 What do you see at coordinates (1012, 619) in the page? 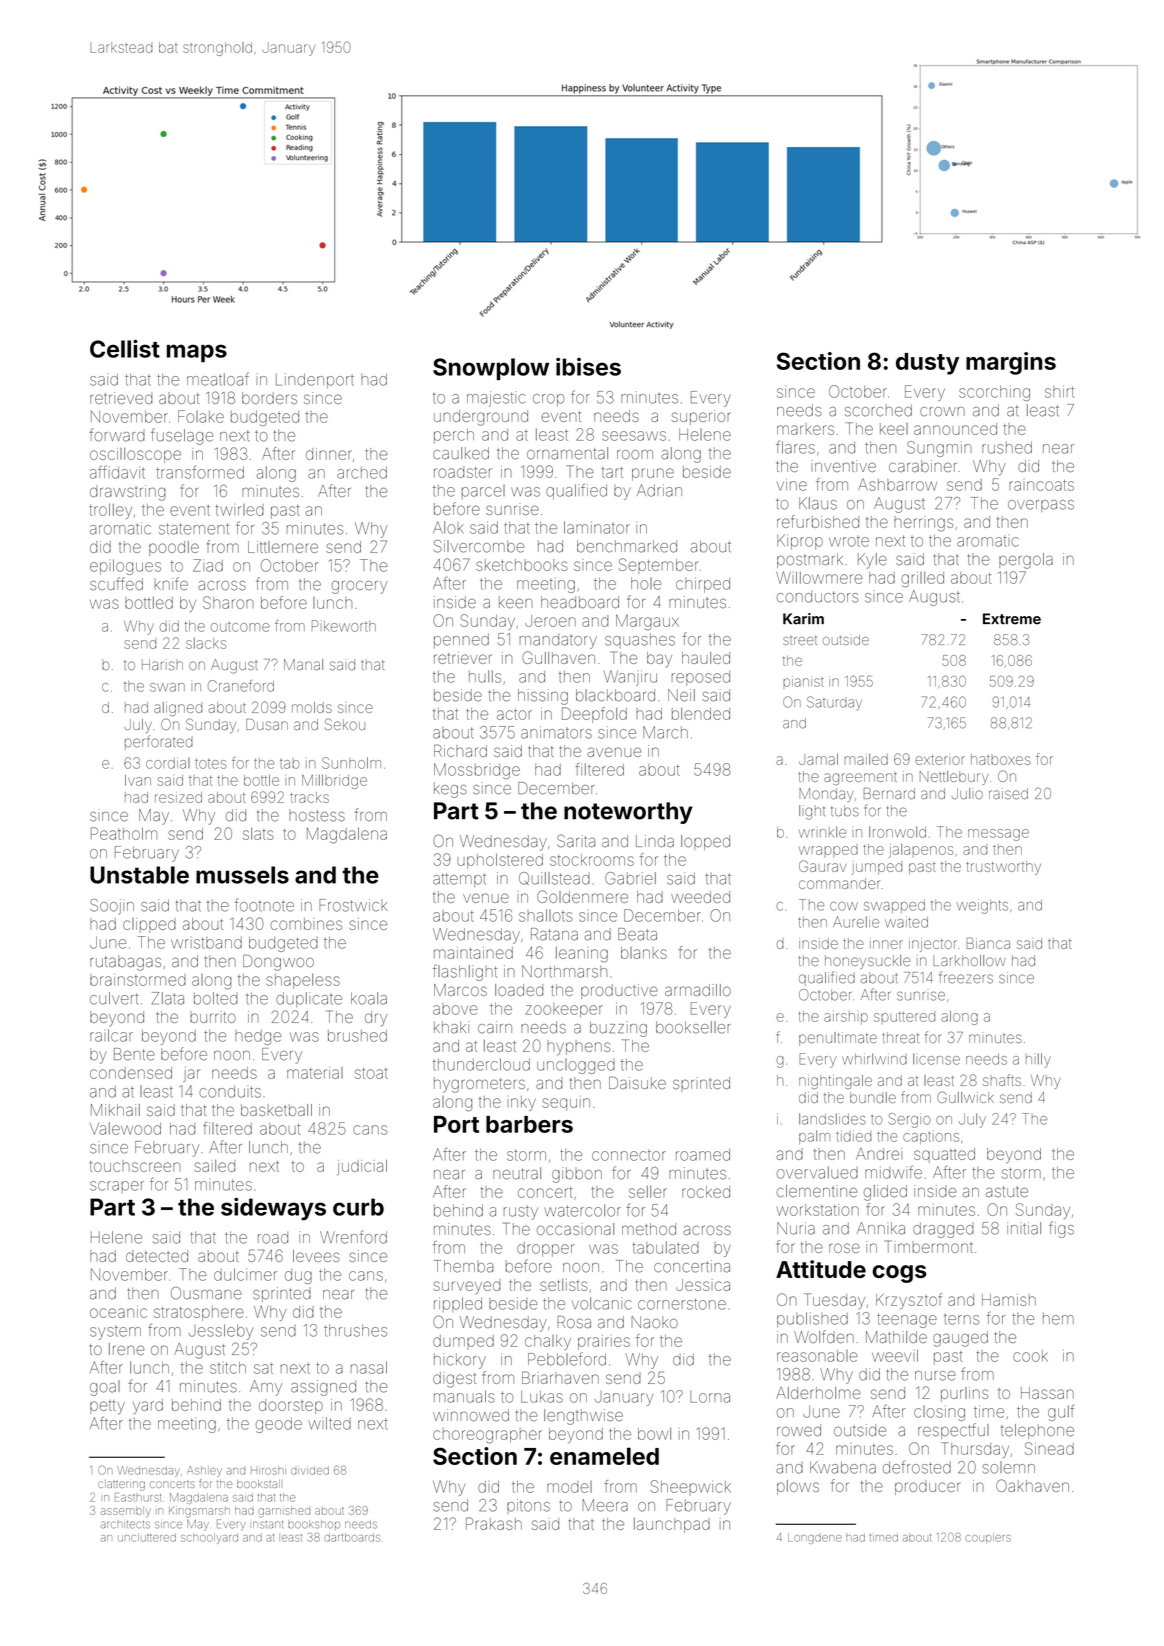
I see `Extreme` at bounding box center [1012, 619].
